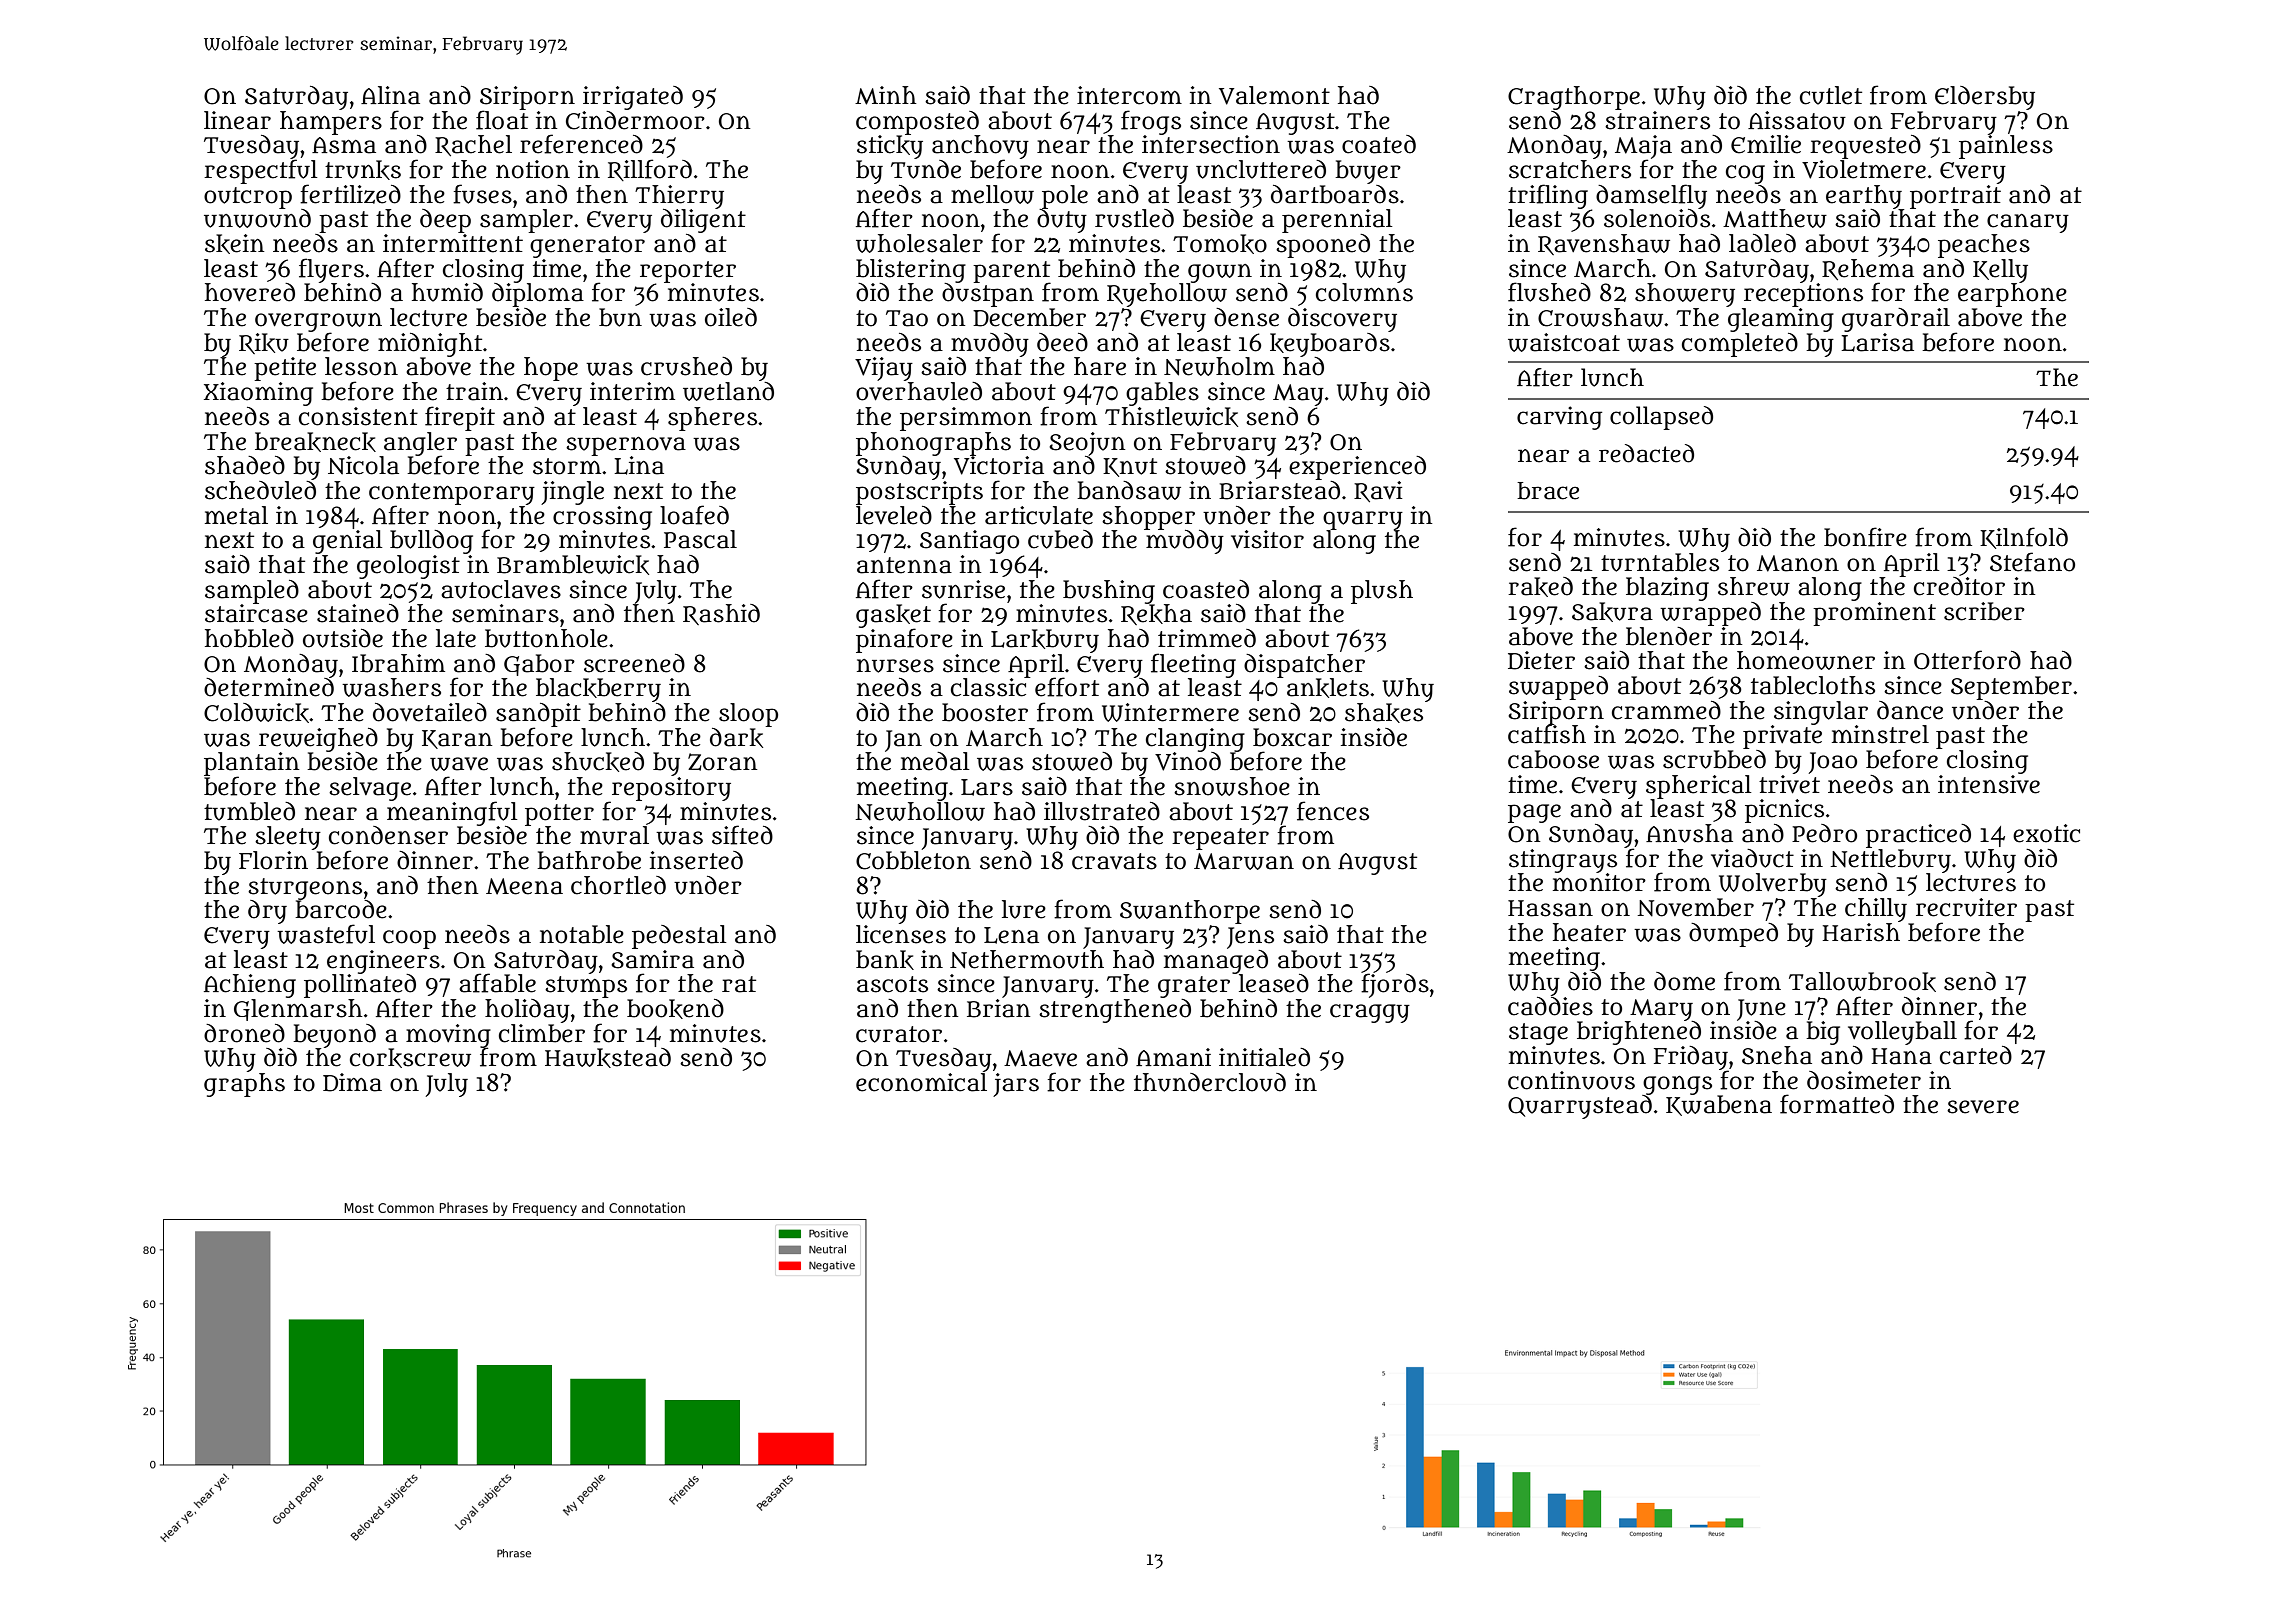 This document has width=2292, height=1620. I want to click on Dima, so click(352, 1082).
